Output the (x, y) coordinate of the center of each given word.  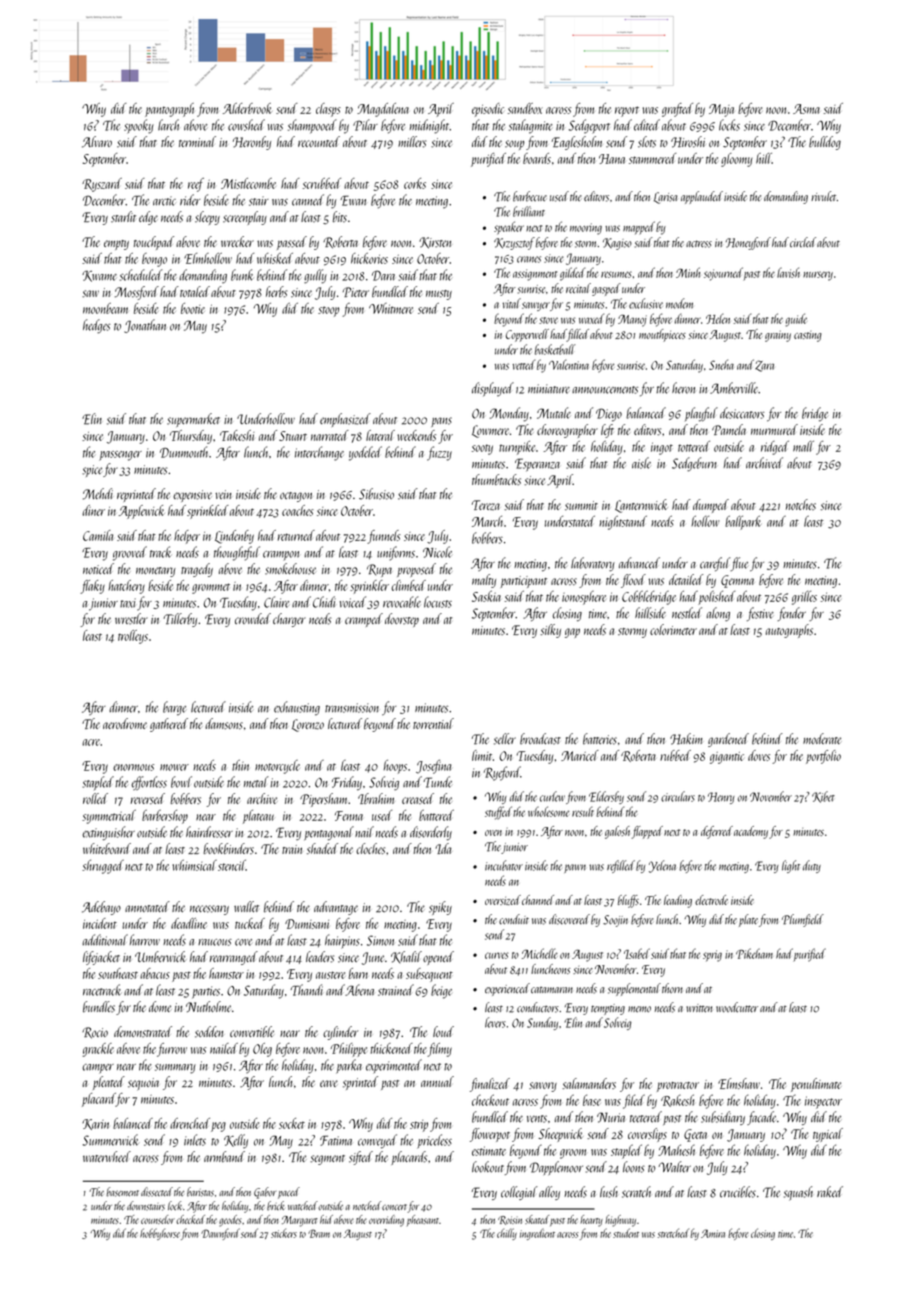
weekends (416, 435)
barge (174, 708)
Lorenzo (308, 725)
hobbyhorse (160, 1234)
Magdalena (383, 110)
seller (505, 739)
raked (830, 1192)
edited (647, 125)
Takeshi (237, 435)
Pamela (729, 429)
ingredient (537, 1234)
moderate (822, 738)
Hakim (686, 739)
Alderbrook (247, 108)
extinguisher (109, 833)
